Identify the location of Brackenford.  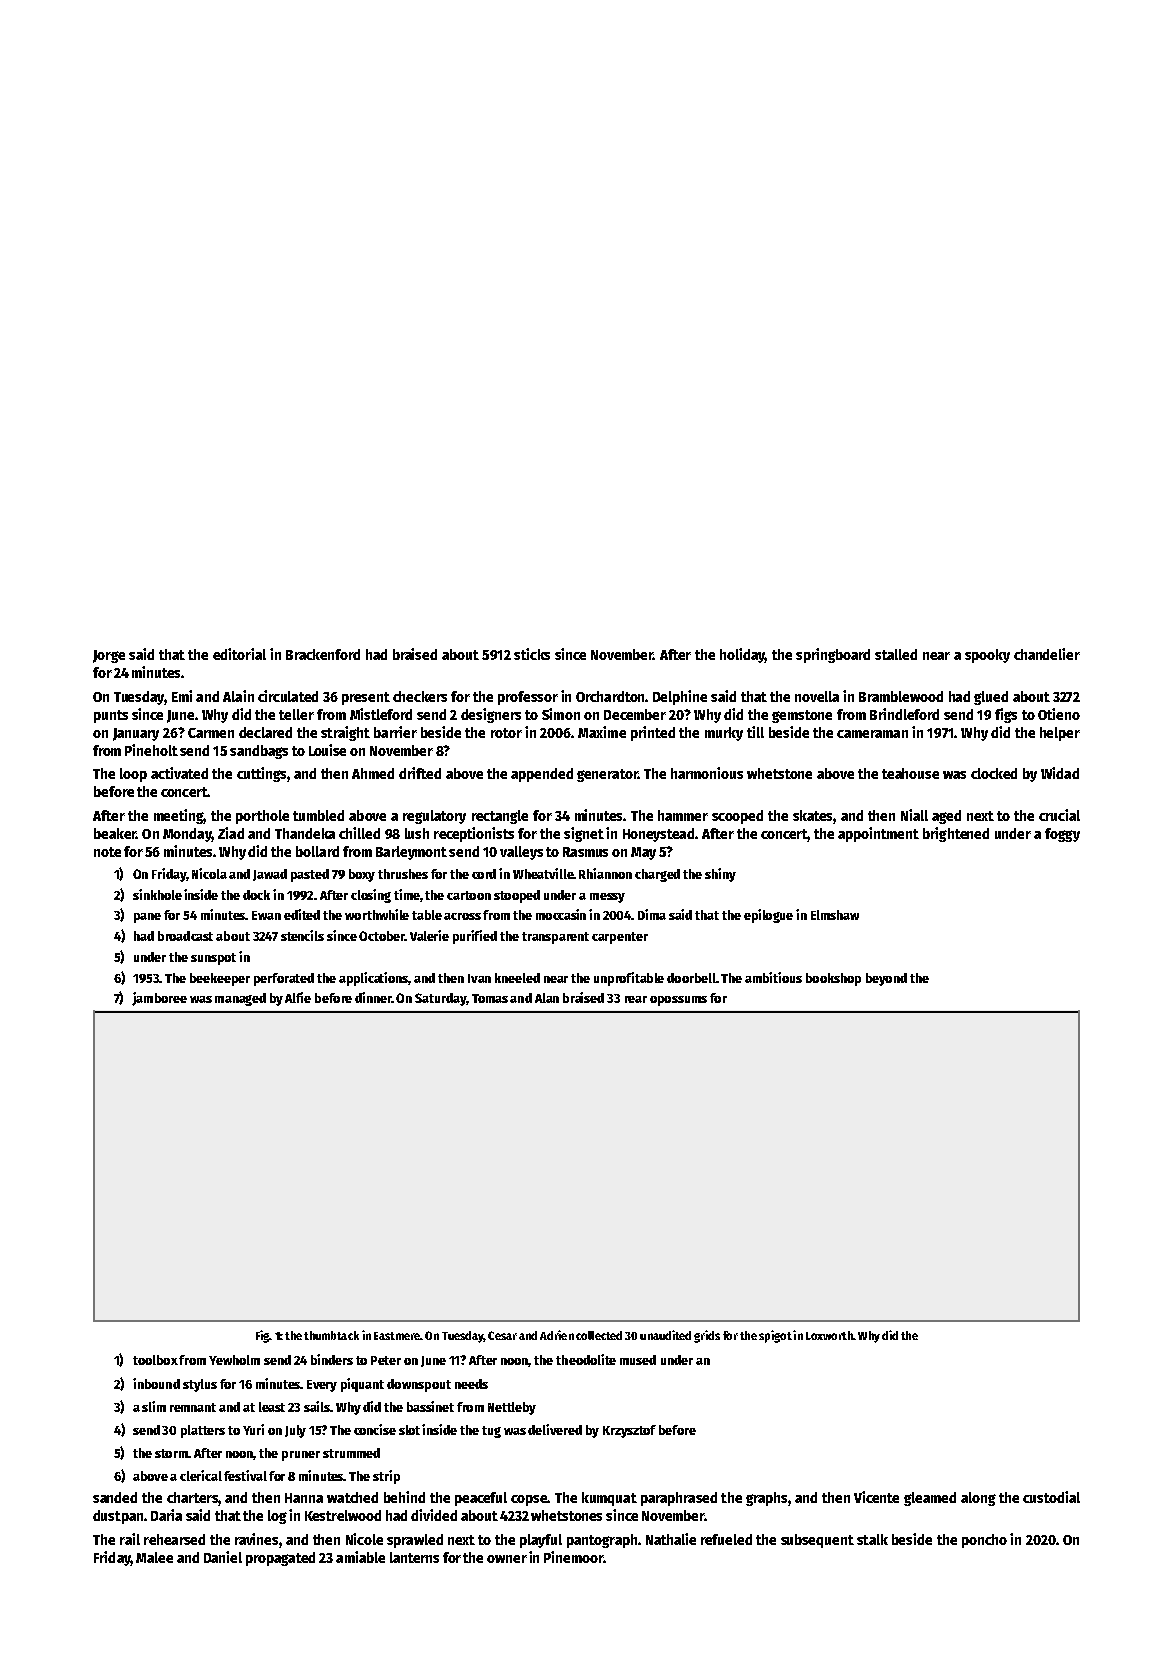
(323, 654).
